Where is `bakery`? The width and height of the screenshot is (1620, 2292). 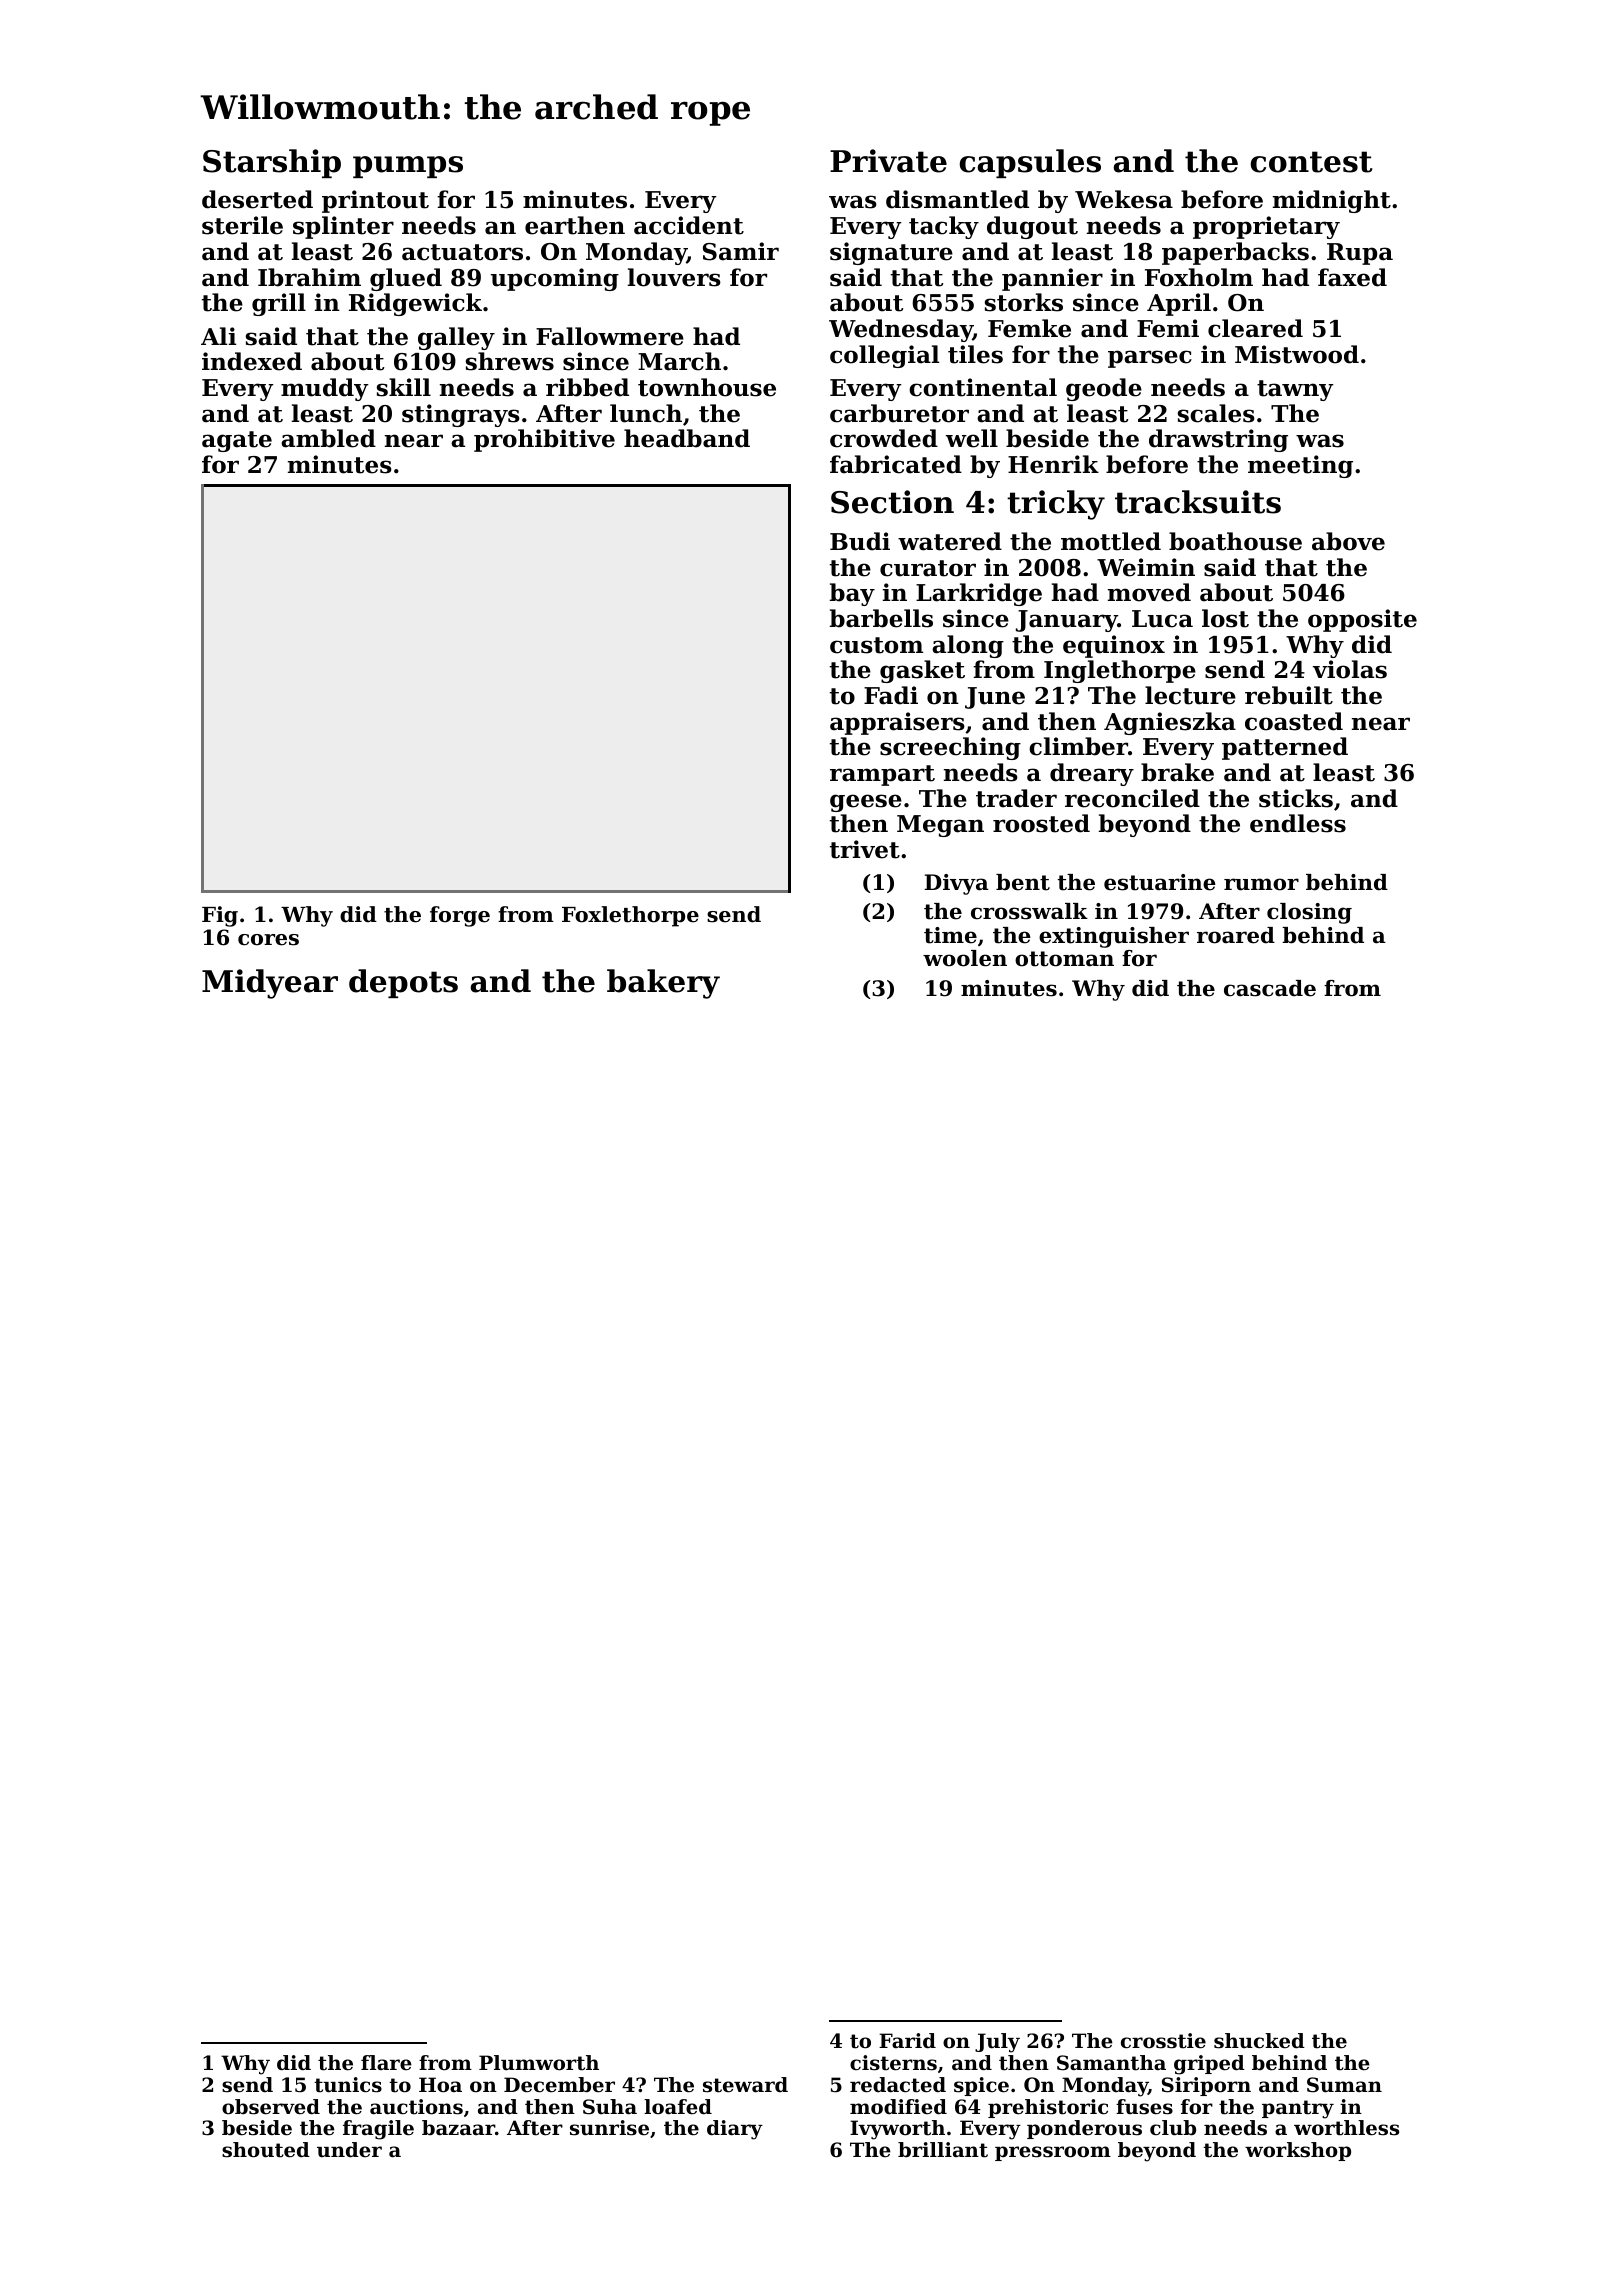
bakery is located at coordinates (663, 984).
